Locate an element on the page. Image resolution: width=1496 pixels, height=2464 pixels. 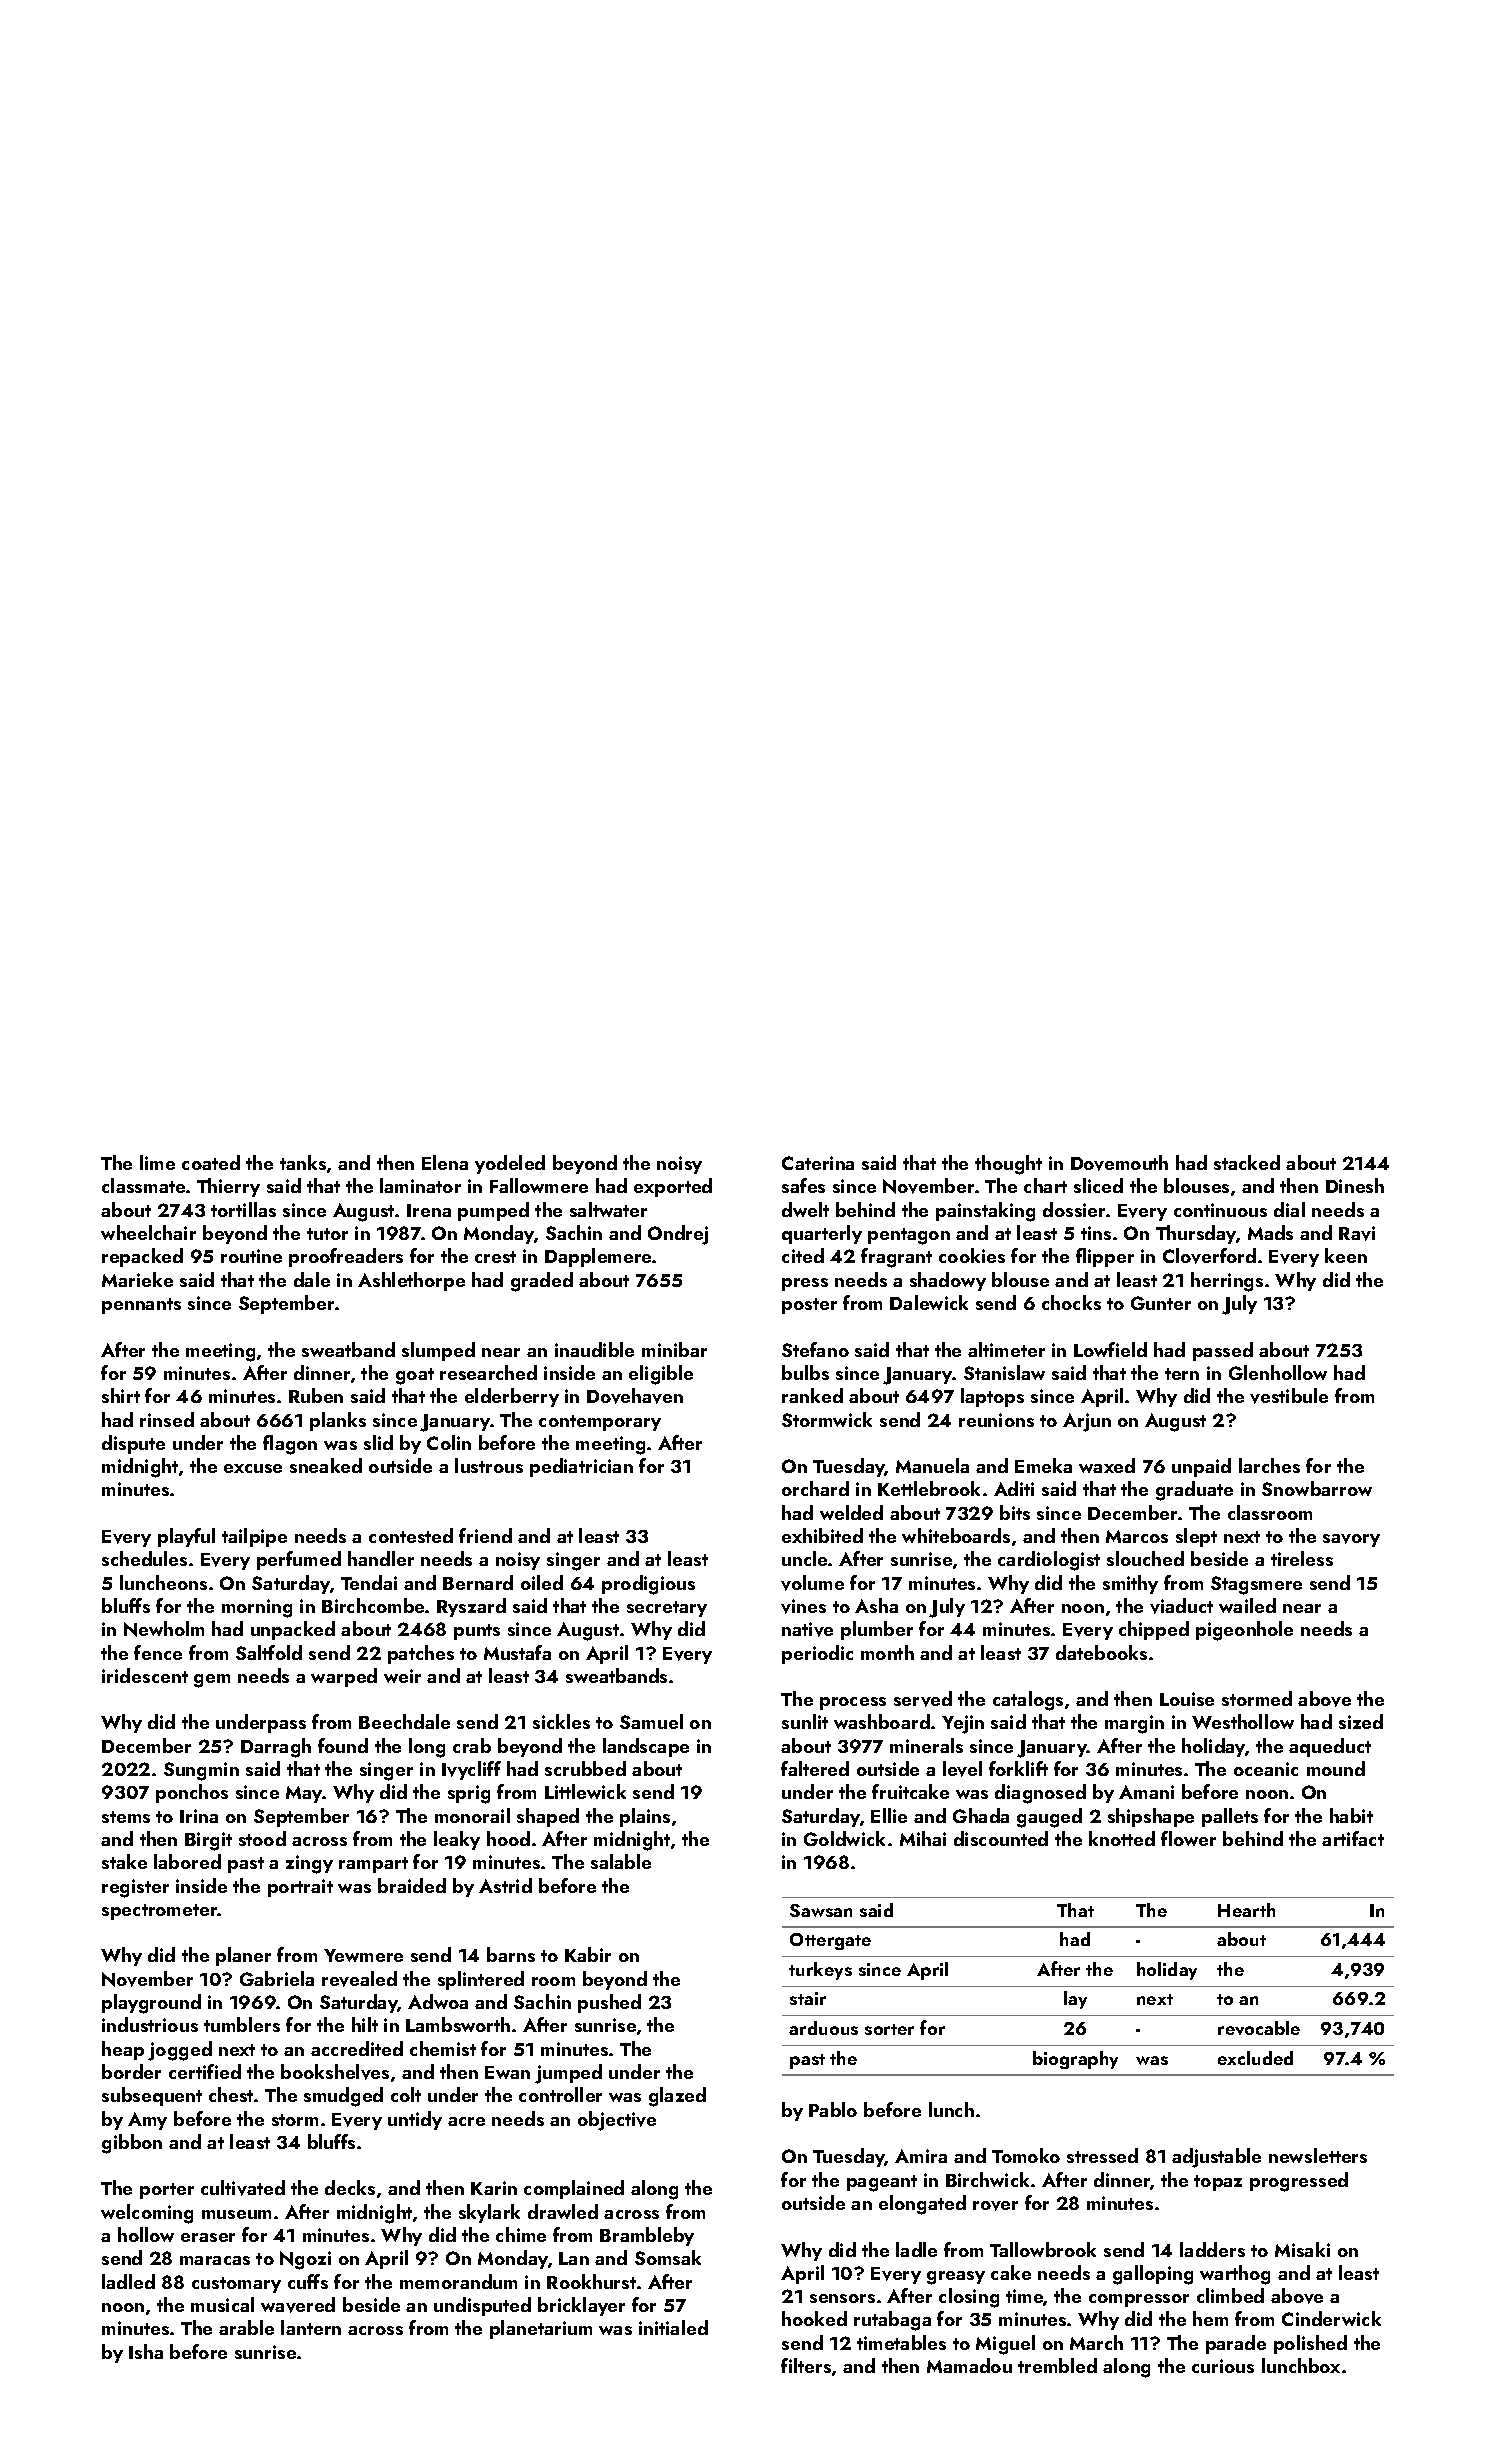
Elena is located at coordinates (445, 1162).
